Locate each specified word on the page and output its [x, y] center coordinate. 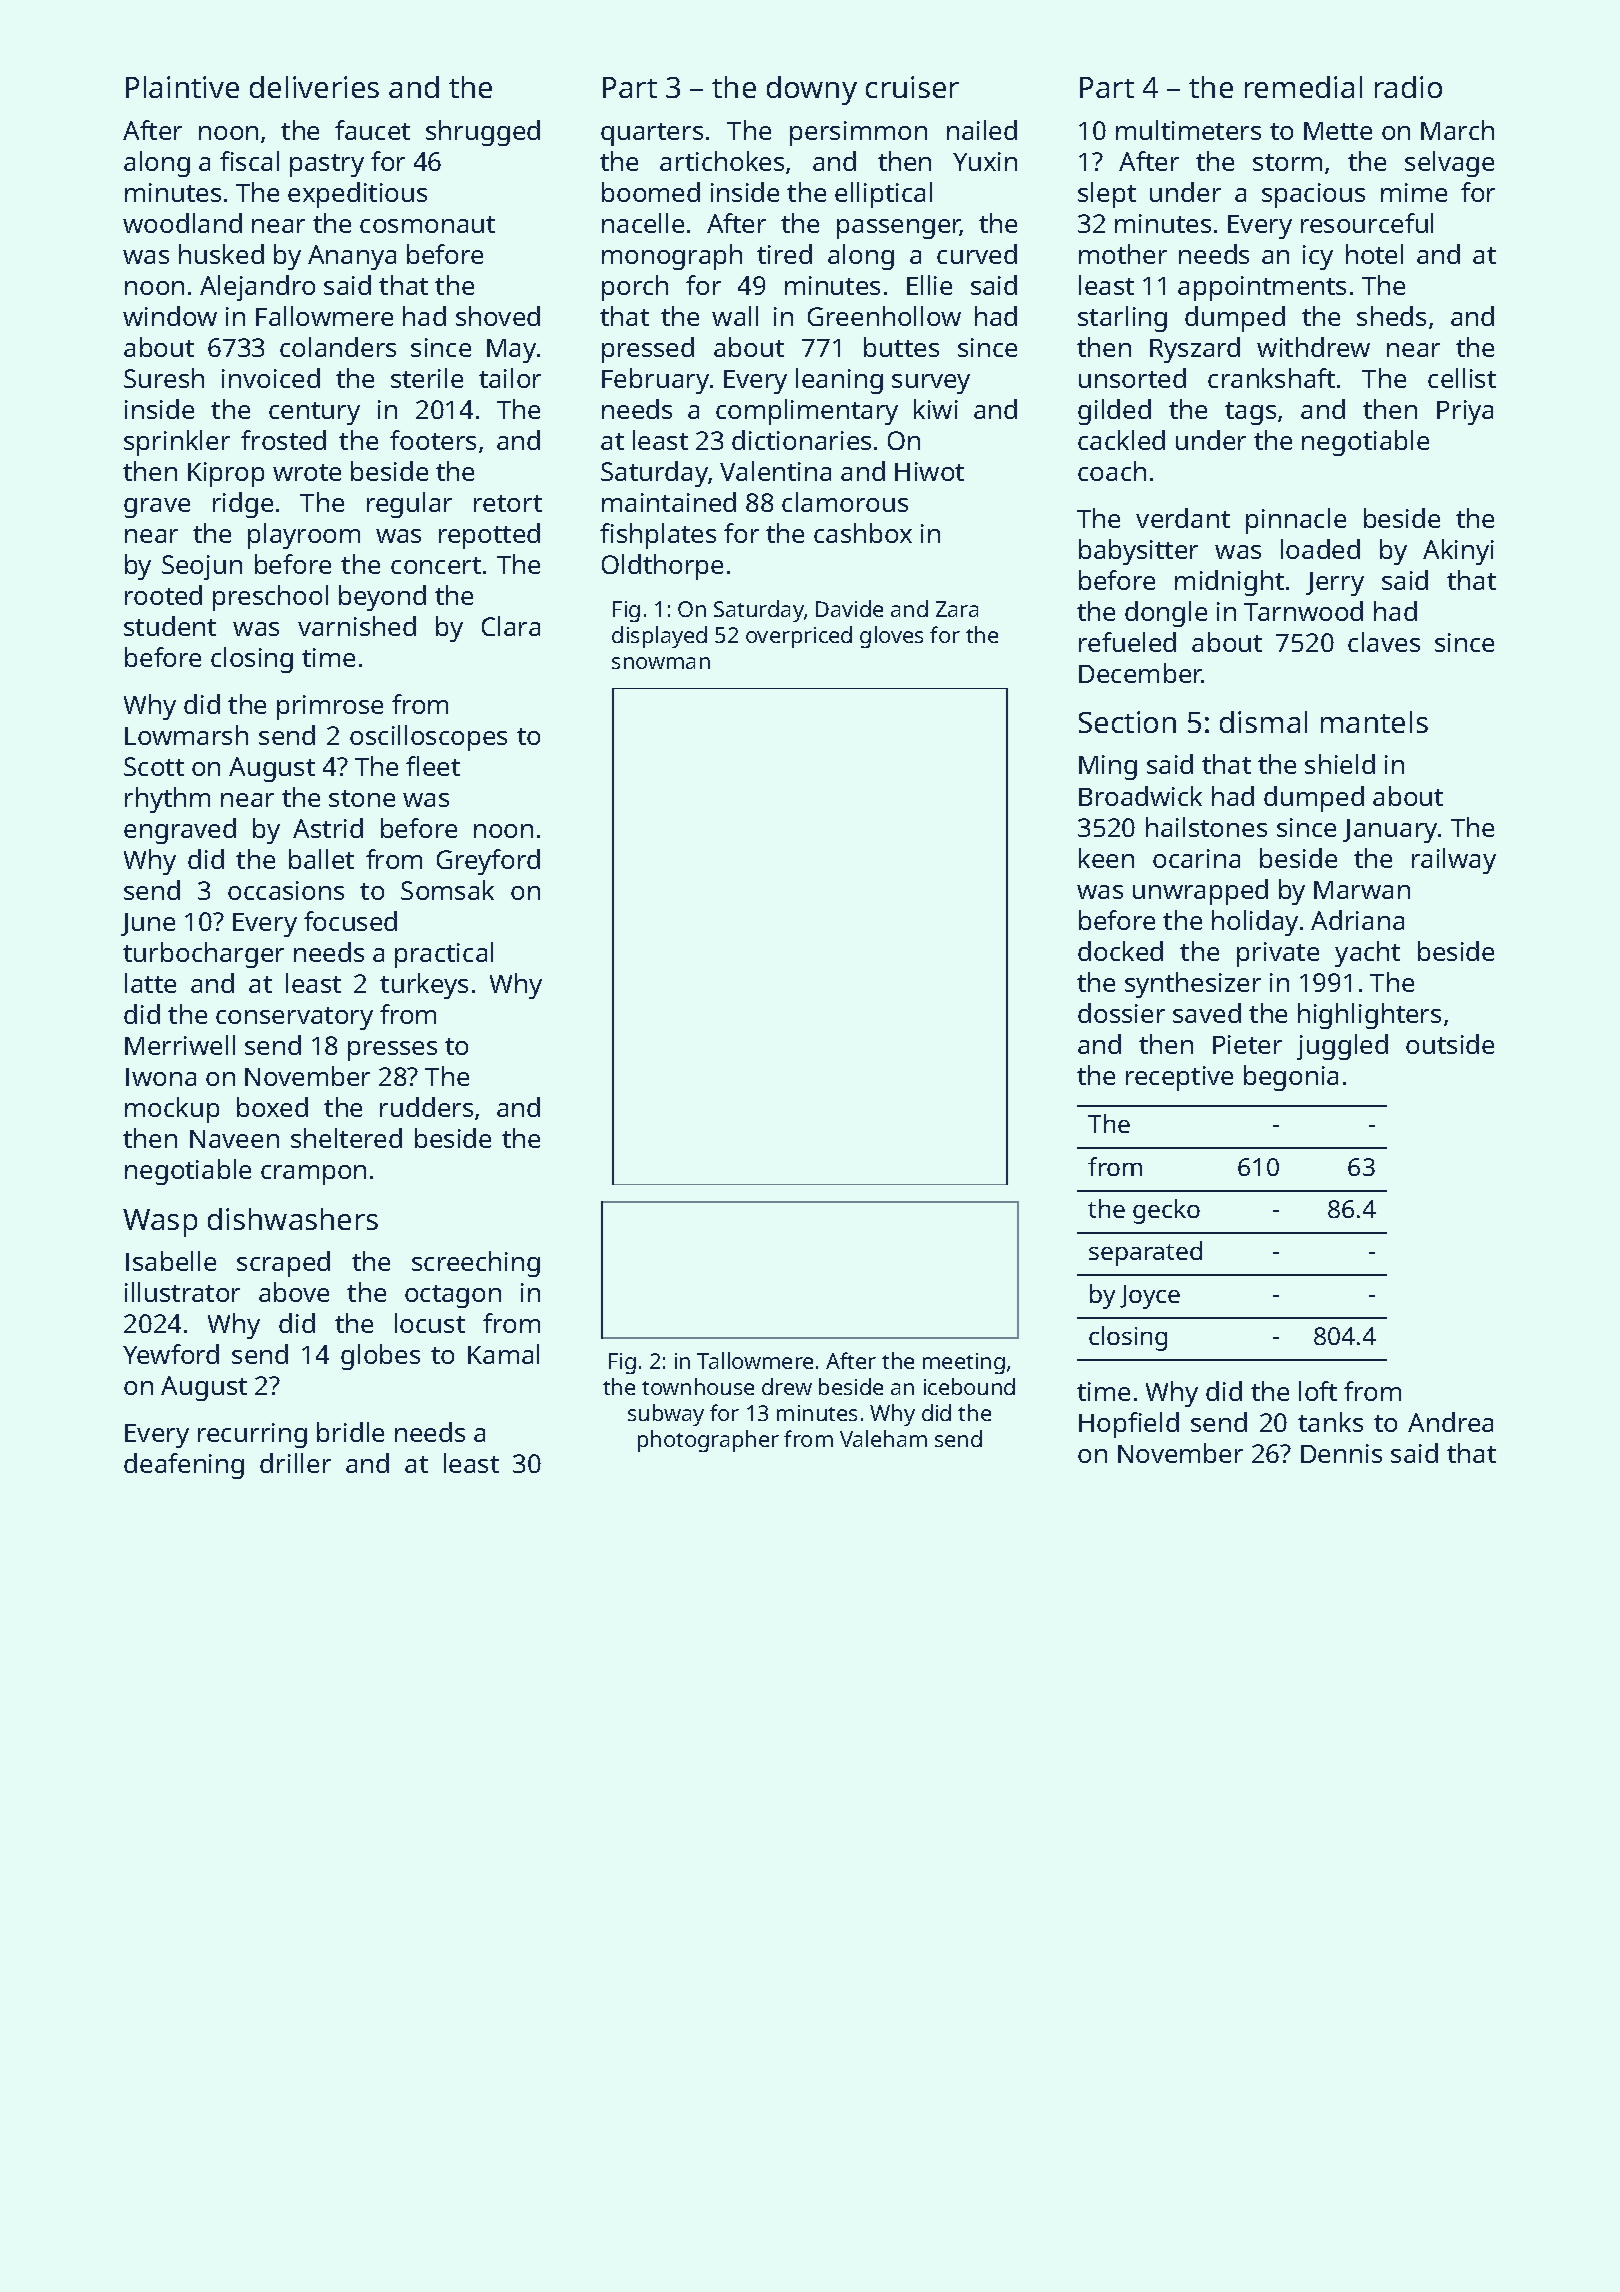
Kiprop [226, 474]
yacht [1367, 954]
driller [295, 1463]
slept [1107, 195]
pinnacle [1296, 521]
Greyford [488, 862]
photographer [708, 1441]
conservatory [294, 1018]
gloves [891, 637]
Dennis [1341, 1453]
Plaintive [182, 87]
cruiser [912, 87]
